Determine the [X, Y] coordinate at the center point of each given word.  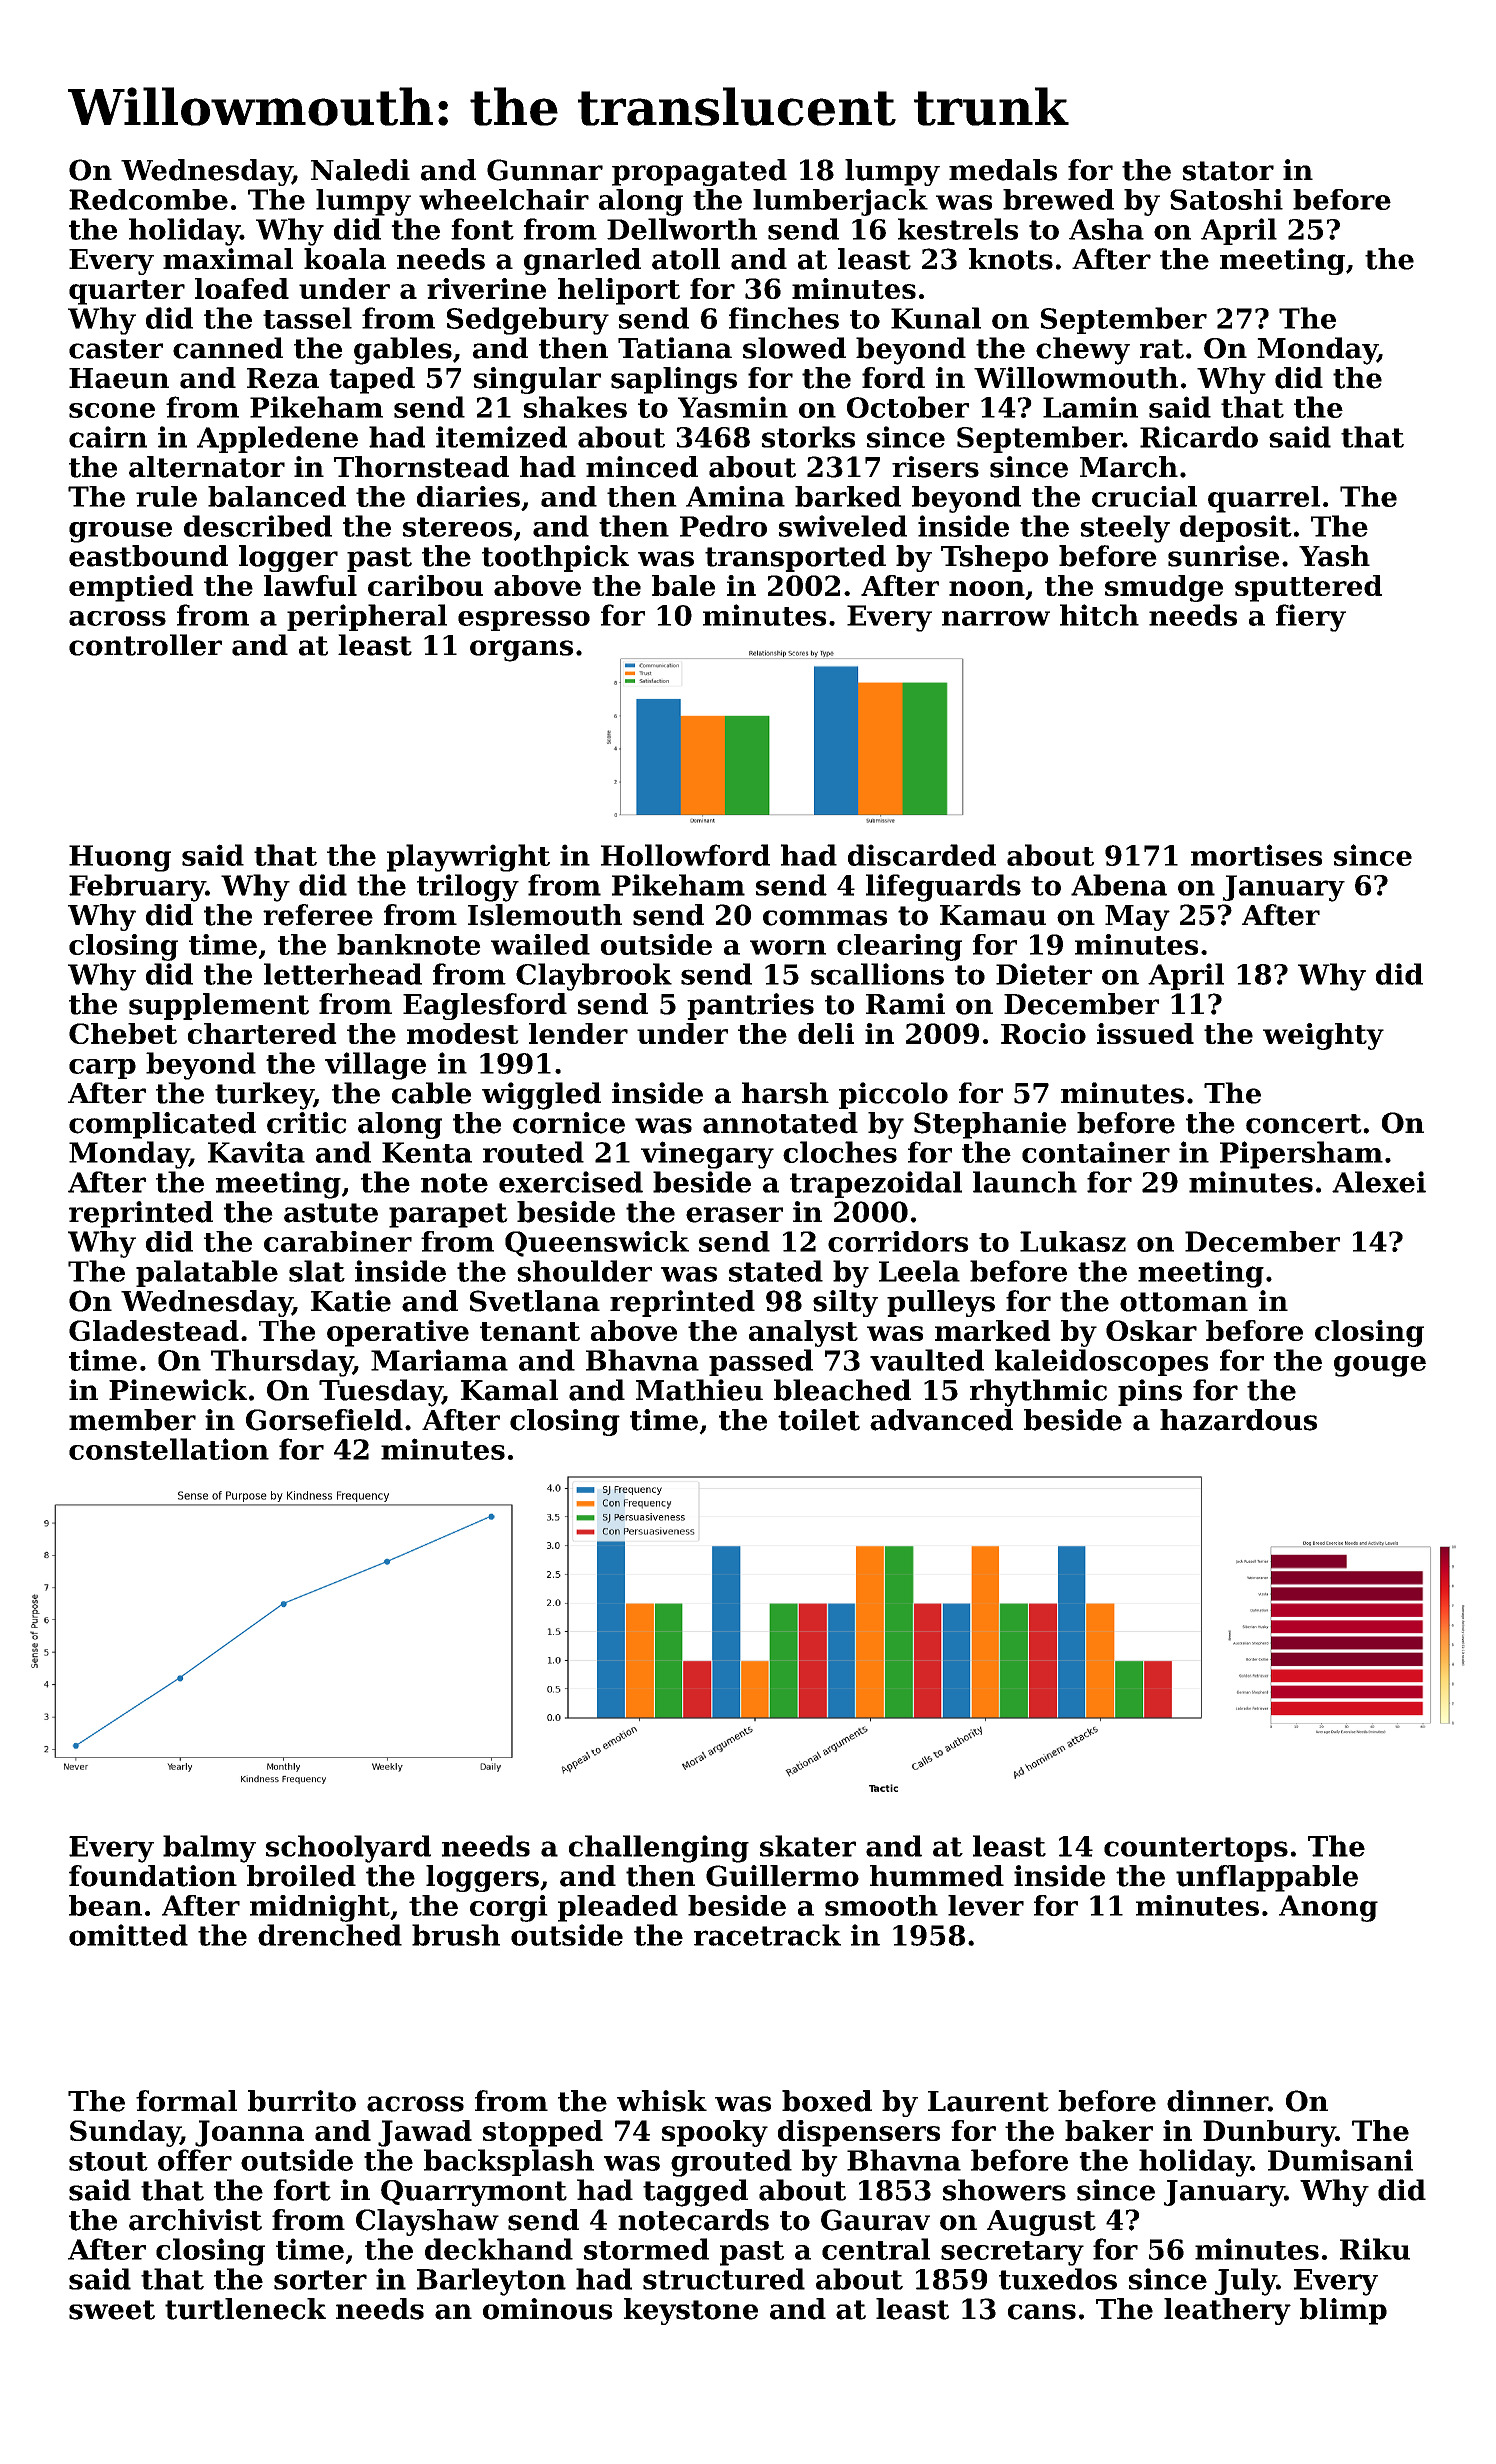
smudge [1164, 588]
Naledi [360, 170]
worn [788, 947]
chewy [1083, 351]
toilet [819, 1420]
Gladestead [154, 1330]
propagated [699, 172]
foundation [153, 1876]
